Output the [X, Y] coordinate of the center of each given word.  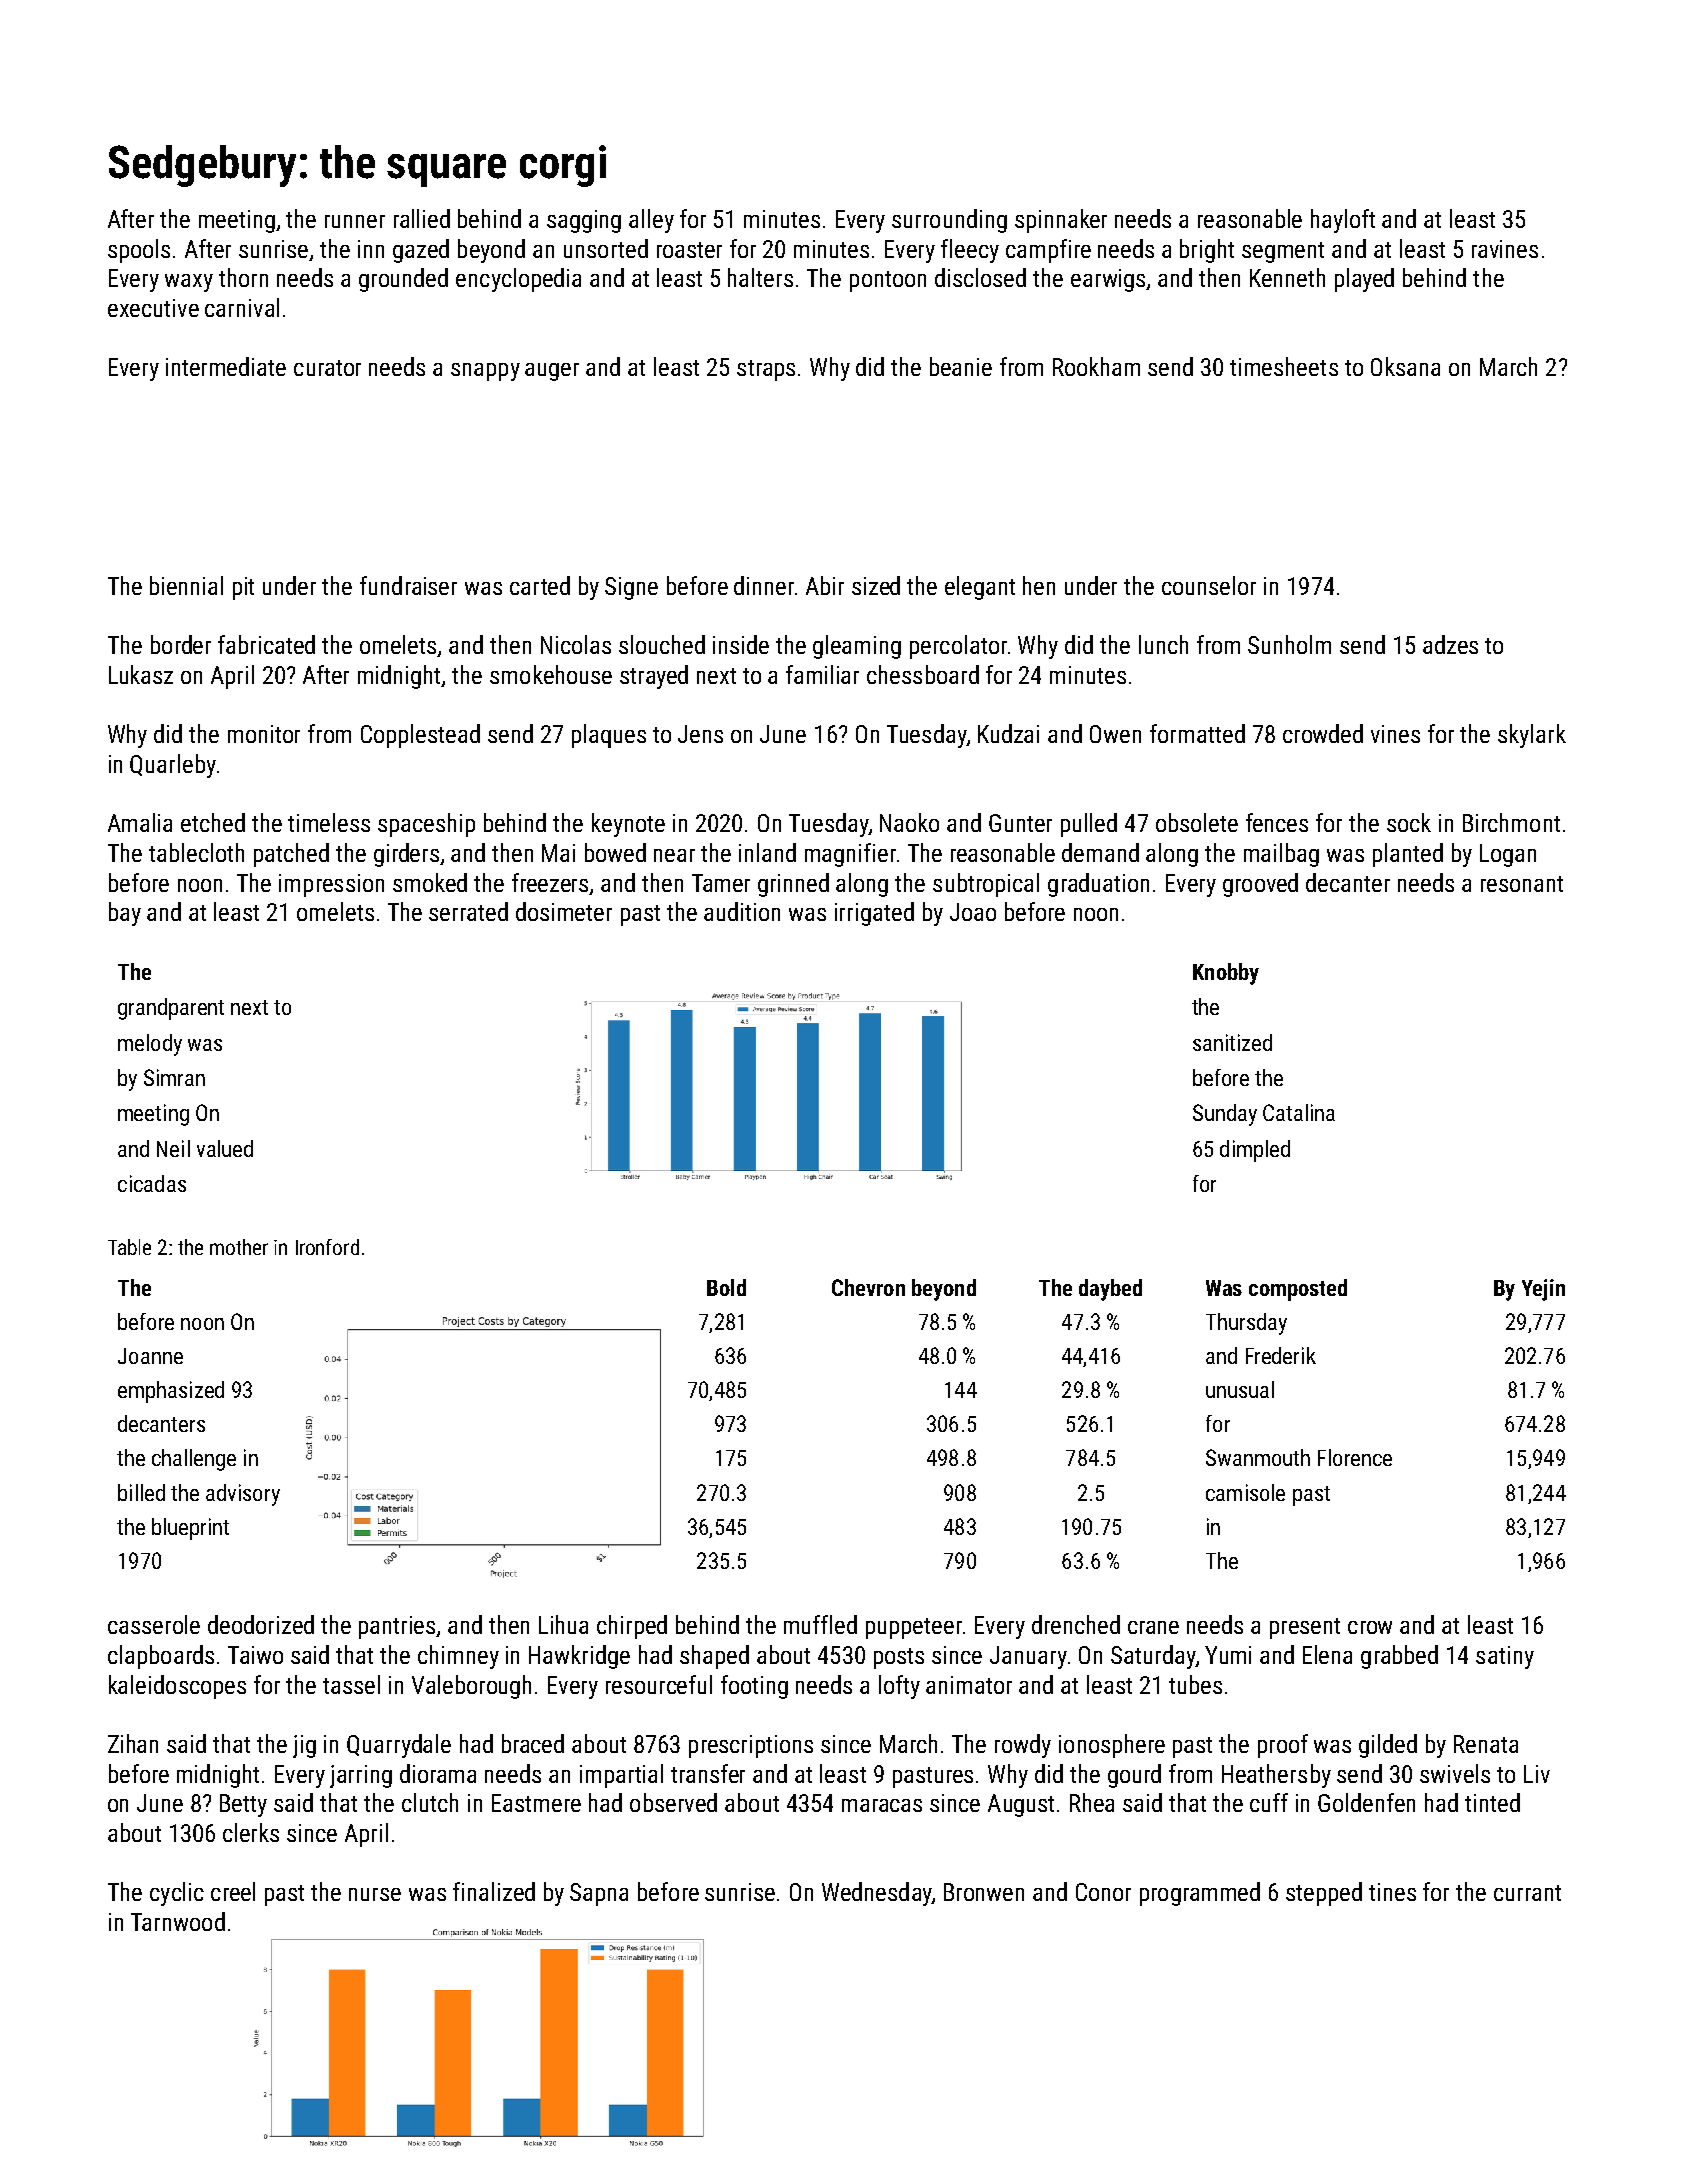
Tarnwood [178, 1921]
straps [766, 370]
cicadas [152, 1183]
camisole [1245, 1492]
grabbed [1399, 1657]
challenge [194, 1460]
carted [540, 585]
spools [139, 251]
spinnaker [1061, 221]
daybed [1110, 1290]
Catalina [1299, 1112]
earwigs [1108, 280]
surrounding [949, 221]
